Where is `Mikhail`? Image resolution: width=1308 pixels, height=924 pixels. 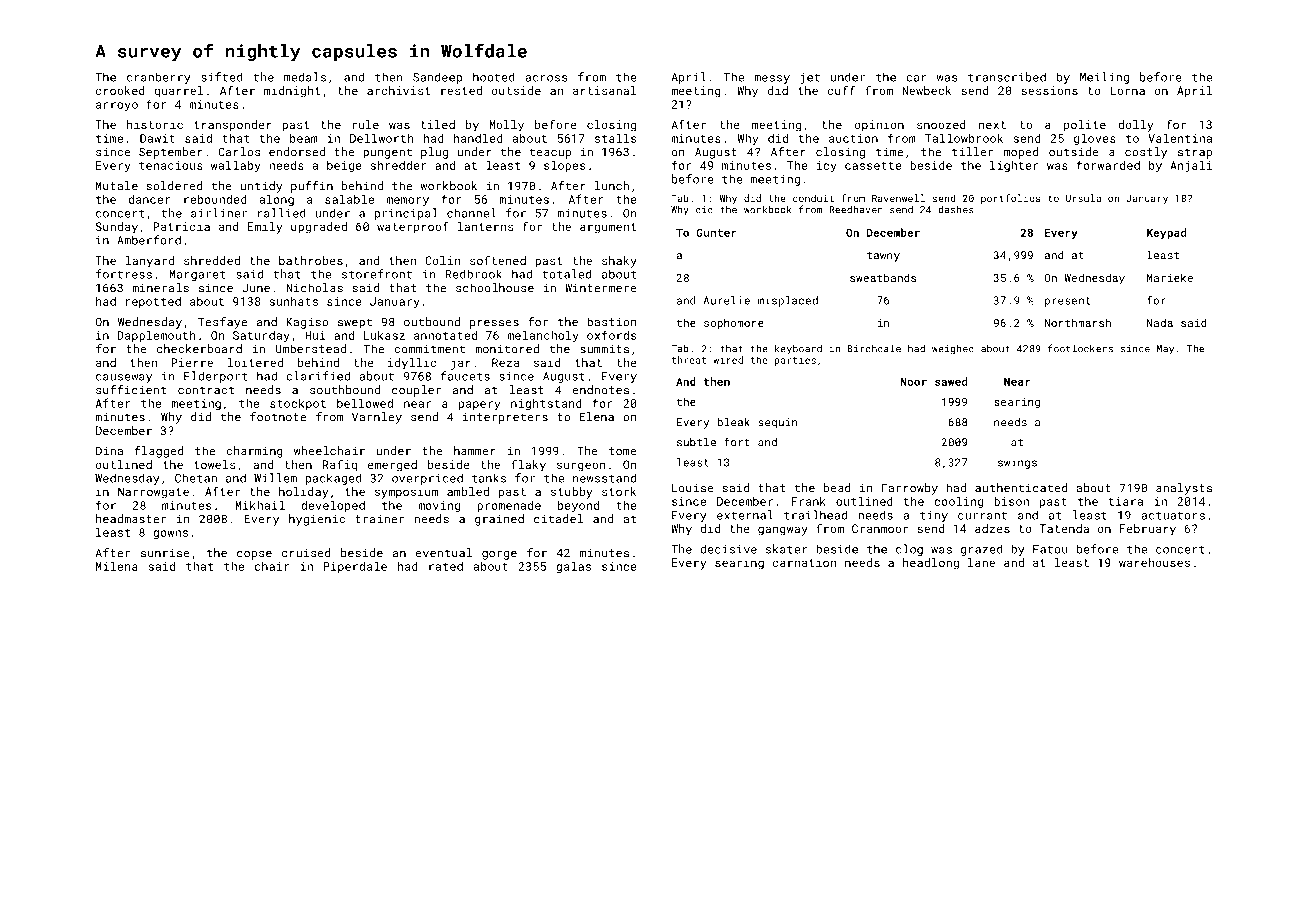
Mikhail is located at coordinates (260, 505).
